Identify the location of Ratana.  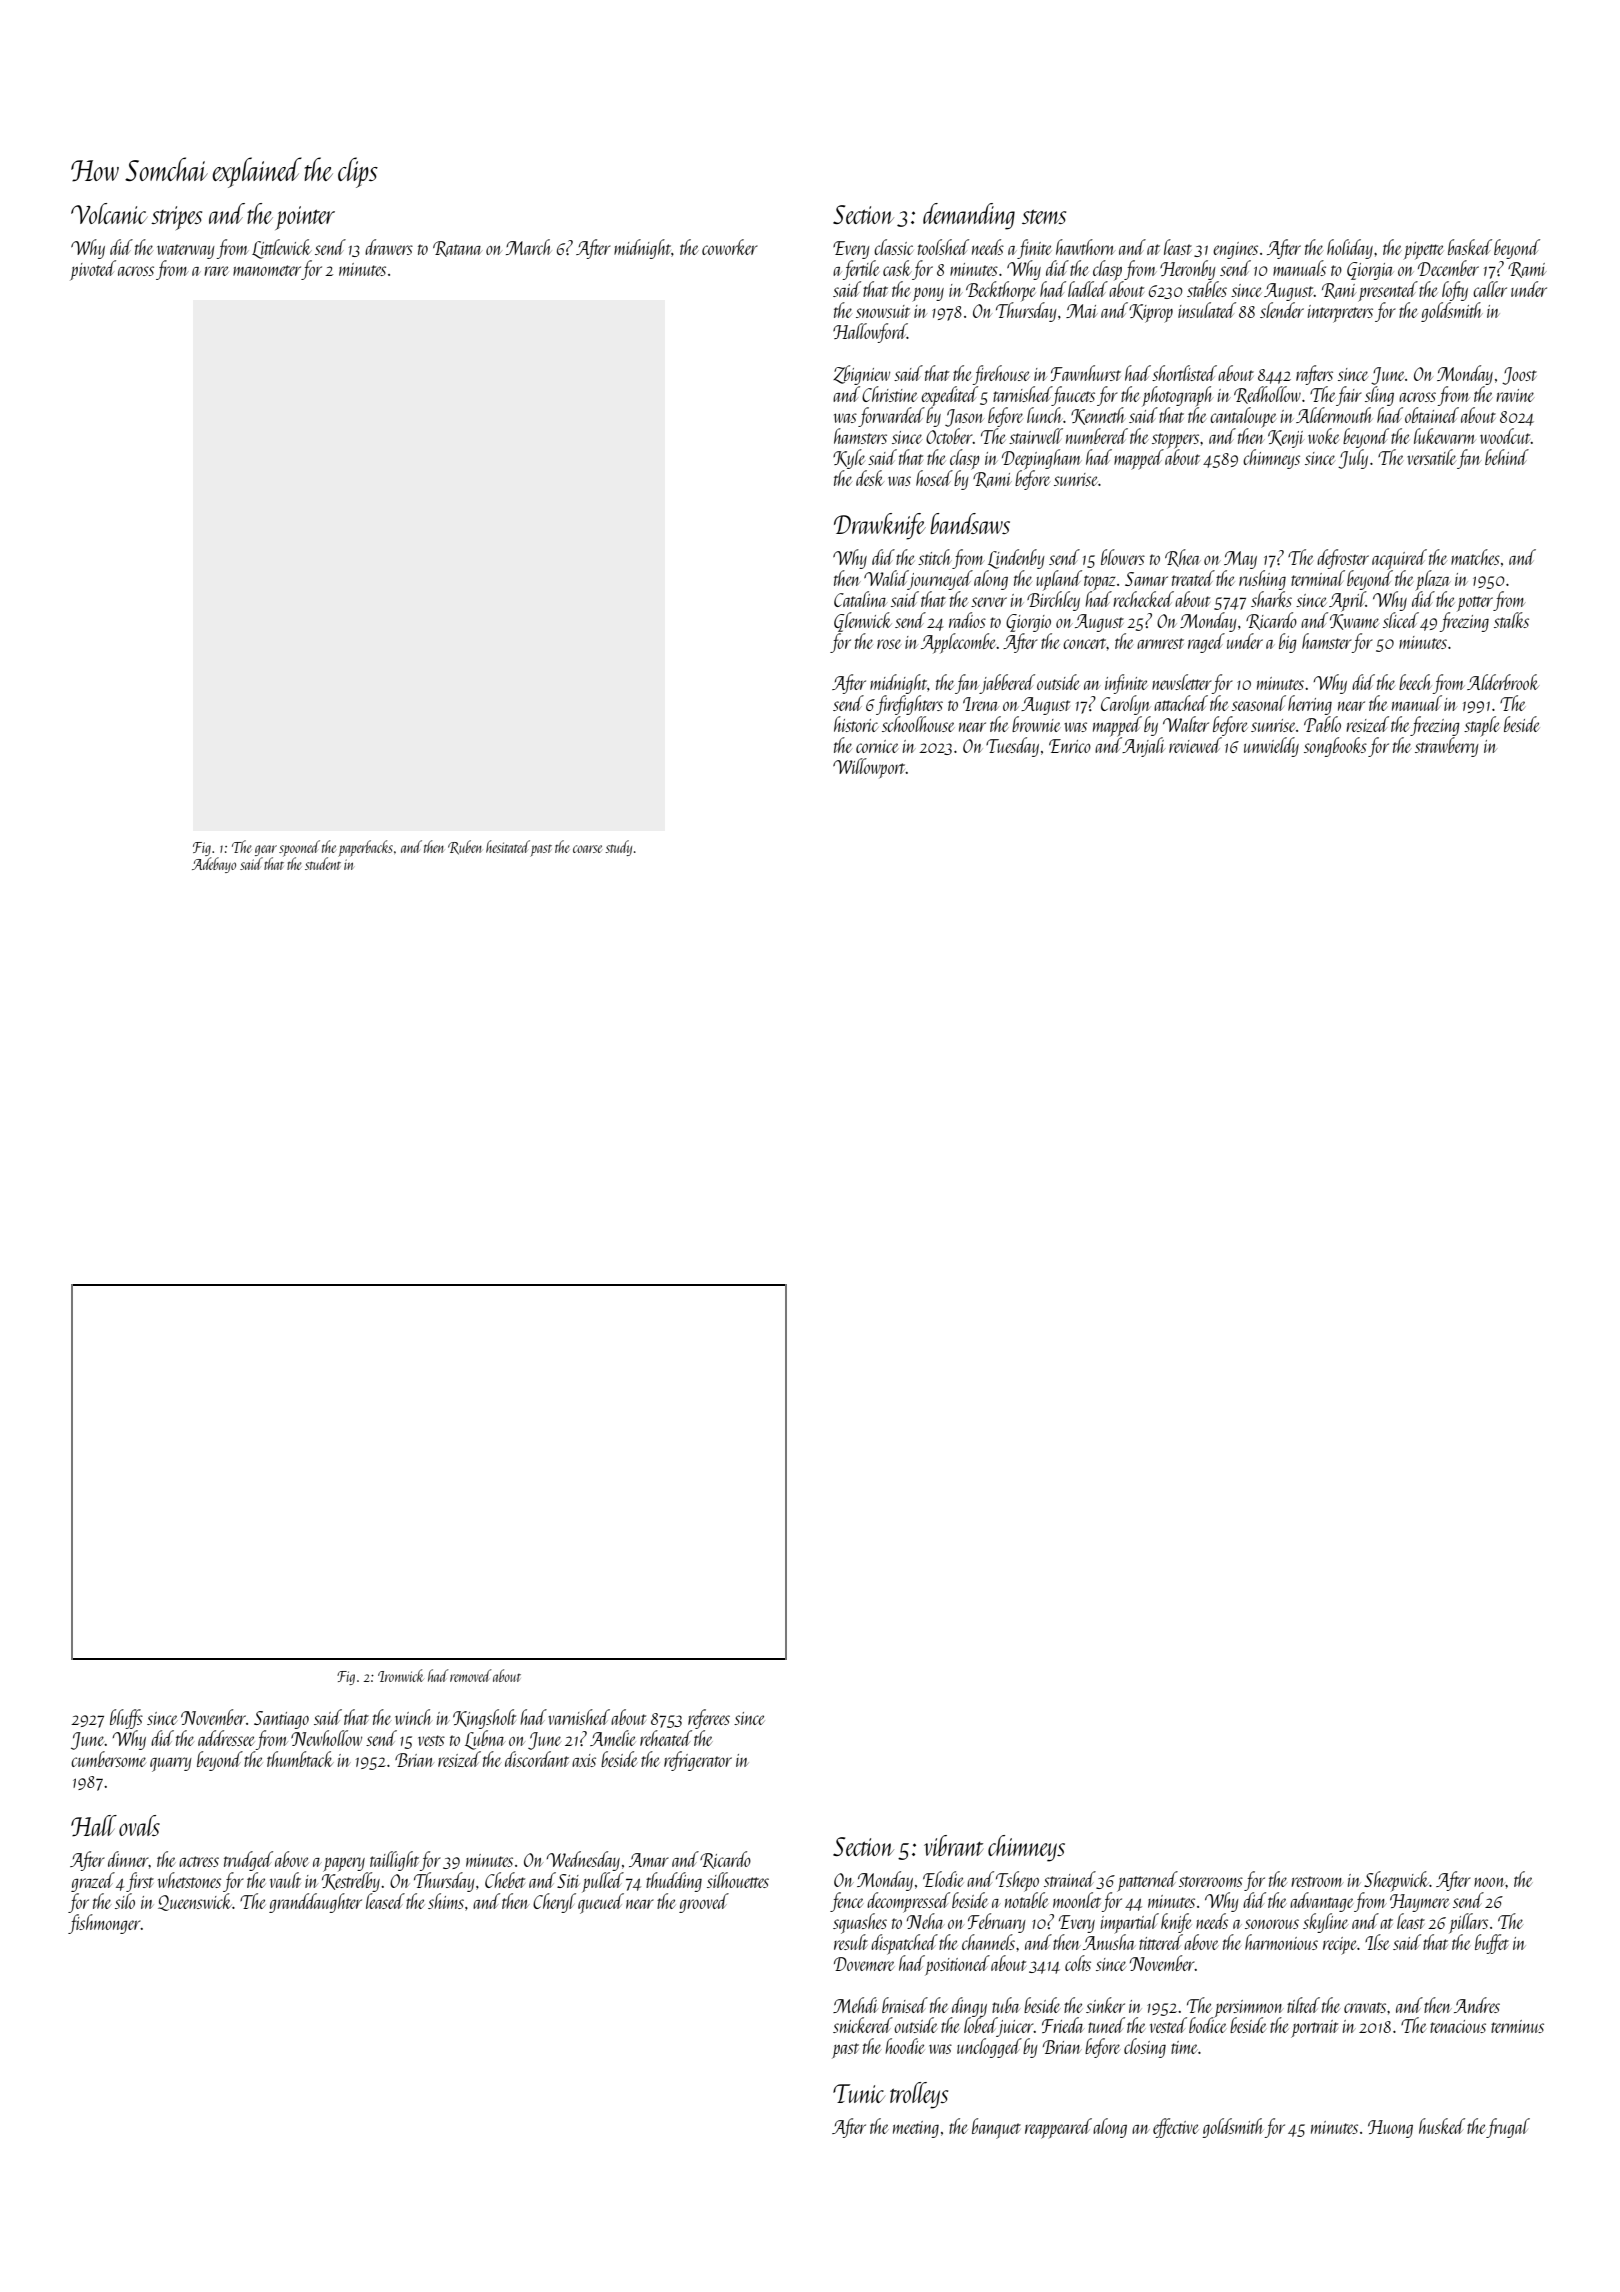
(457, 249).
